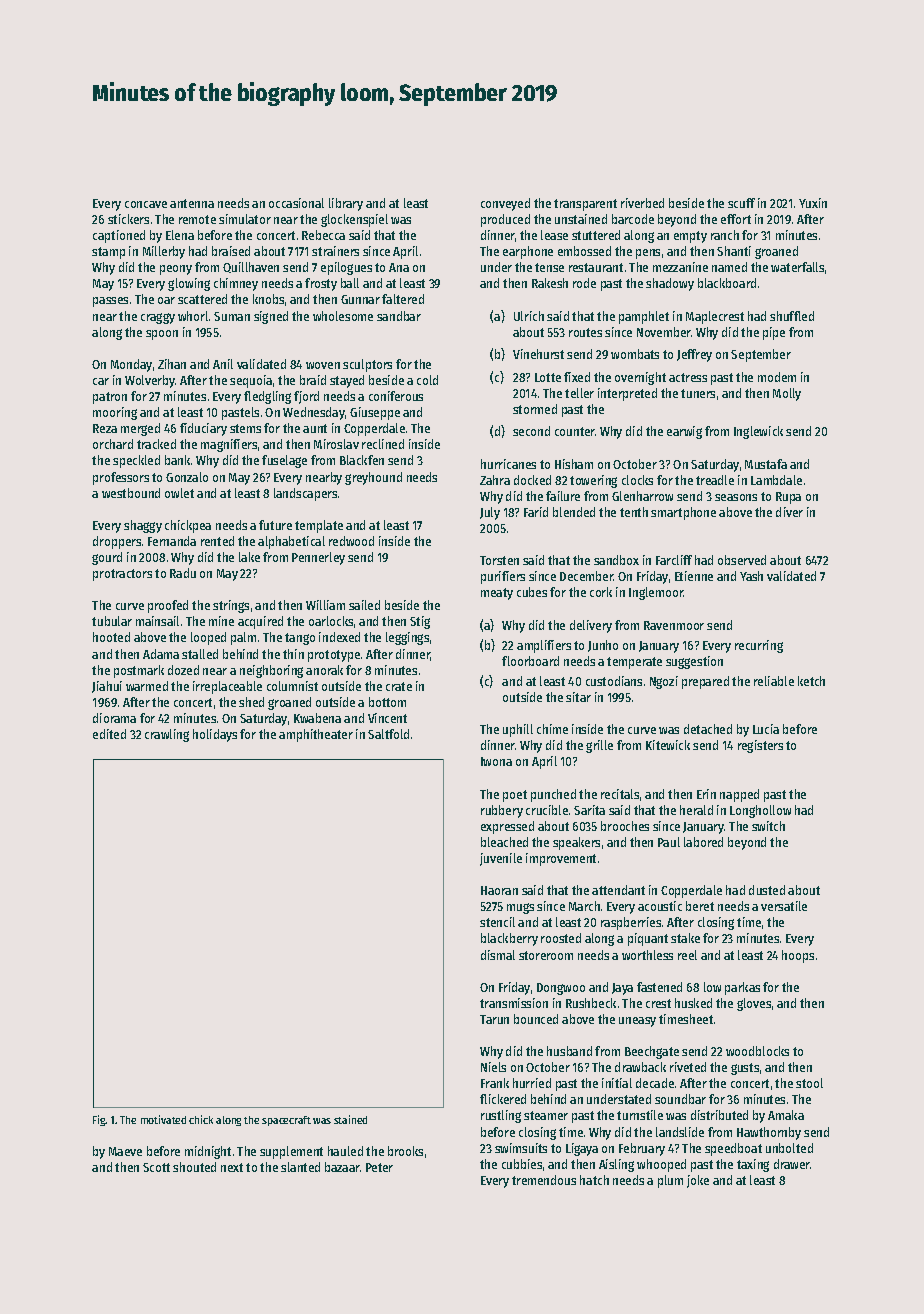 This screenshot has height=1314, width=924. Describe the element at coordinates (396, 396) in the screenshot. I see `coniferous` at that location.
